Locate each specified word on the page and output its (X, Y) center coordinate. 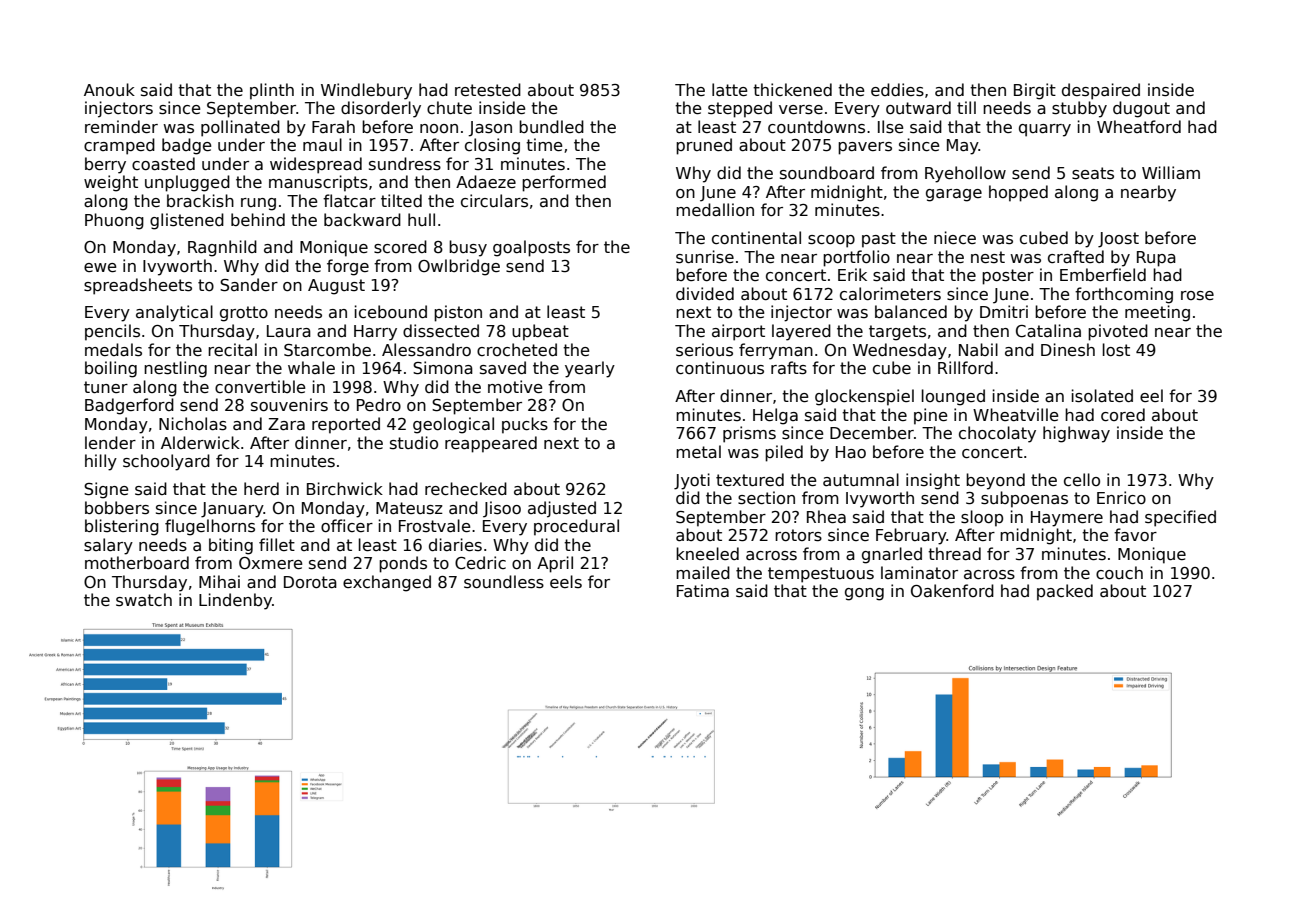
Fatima (703, 590)
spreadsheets (138, 286)
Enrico (1121, 498)
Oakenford (952, 590)
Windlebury (366, 91)
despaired (1101, 91)
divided (705, 293)
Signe (106, 490)
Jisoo (502, 509)
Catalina (1048, 331)
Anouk (109, 89)
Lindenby (235, 601)
